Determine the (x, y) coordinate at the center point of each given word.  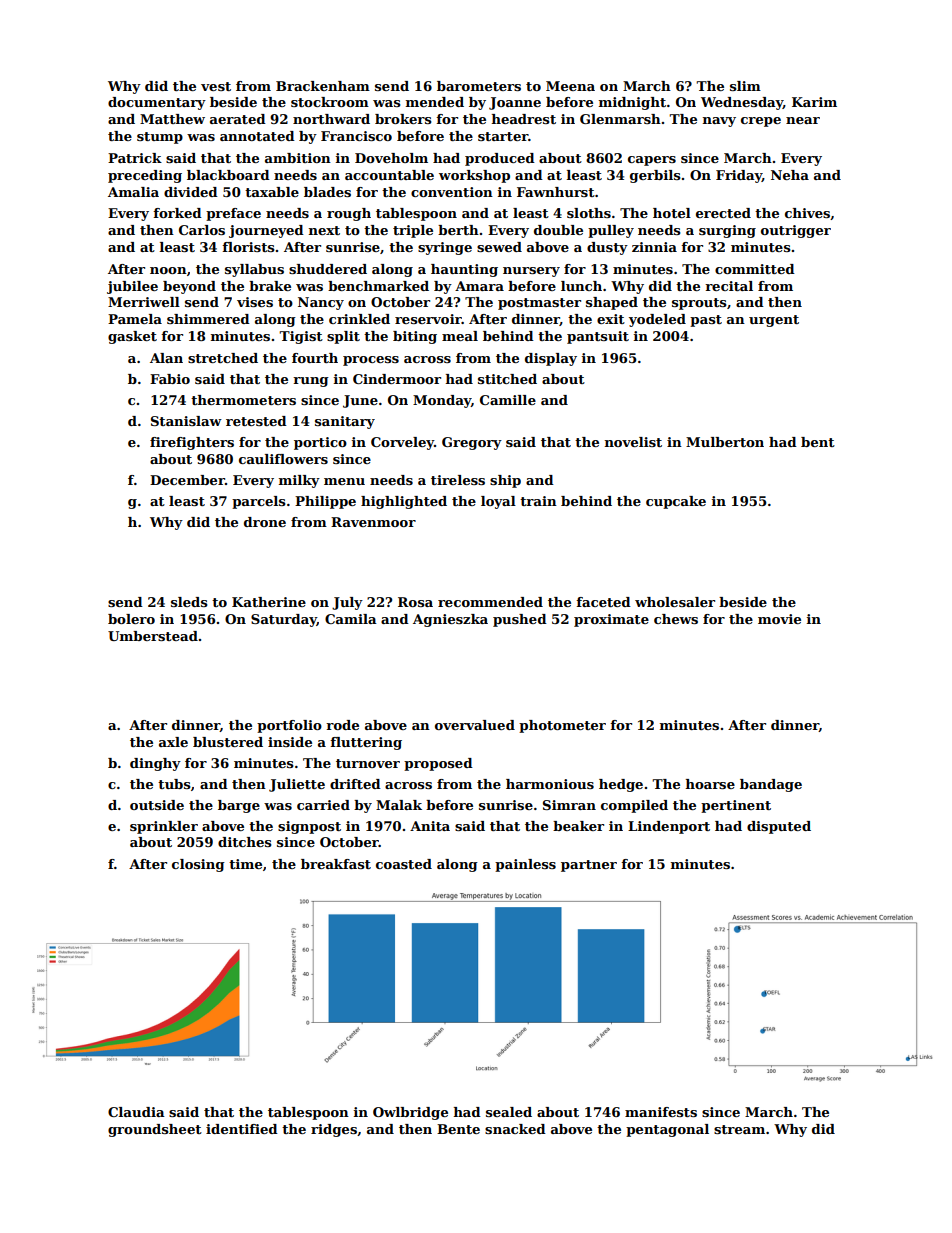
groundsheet (155, 1130)
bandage (771, 785)
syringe (445, 248)
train (538, 501)
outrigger (796, 231)
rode (342, 725)
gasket (132, 337)
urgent (774, 321)
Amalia (133, 192)
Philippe (325, 502)
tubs (174, 784)
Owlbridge (410, 1113)
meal (460, 336)
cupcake (676, 502)
